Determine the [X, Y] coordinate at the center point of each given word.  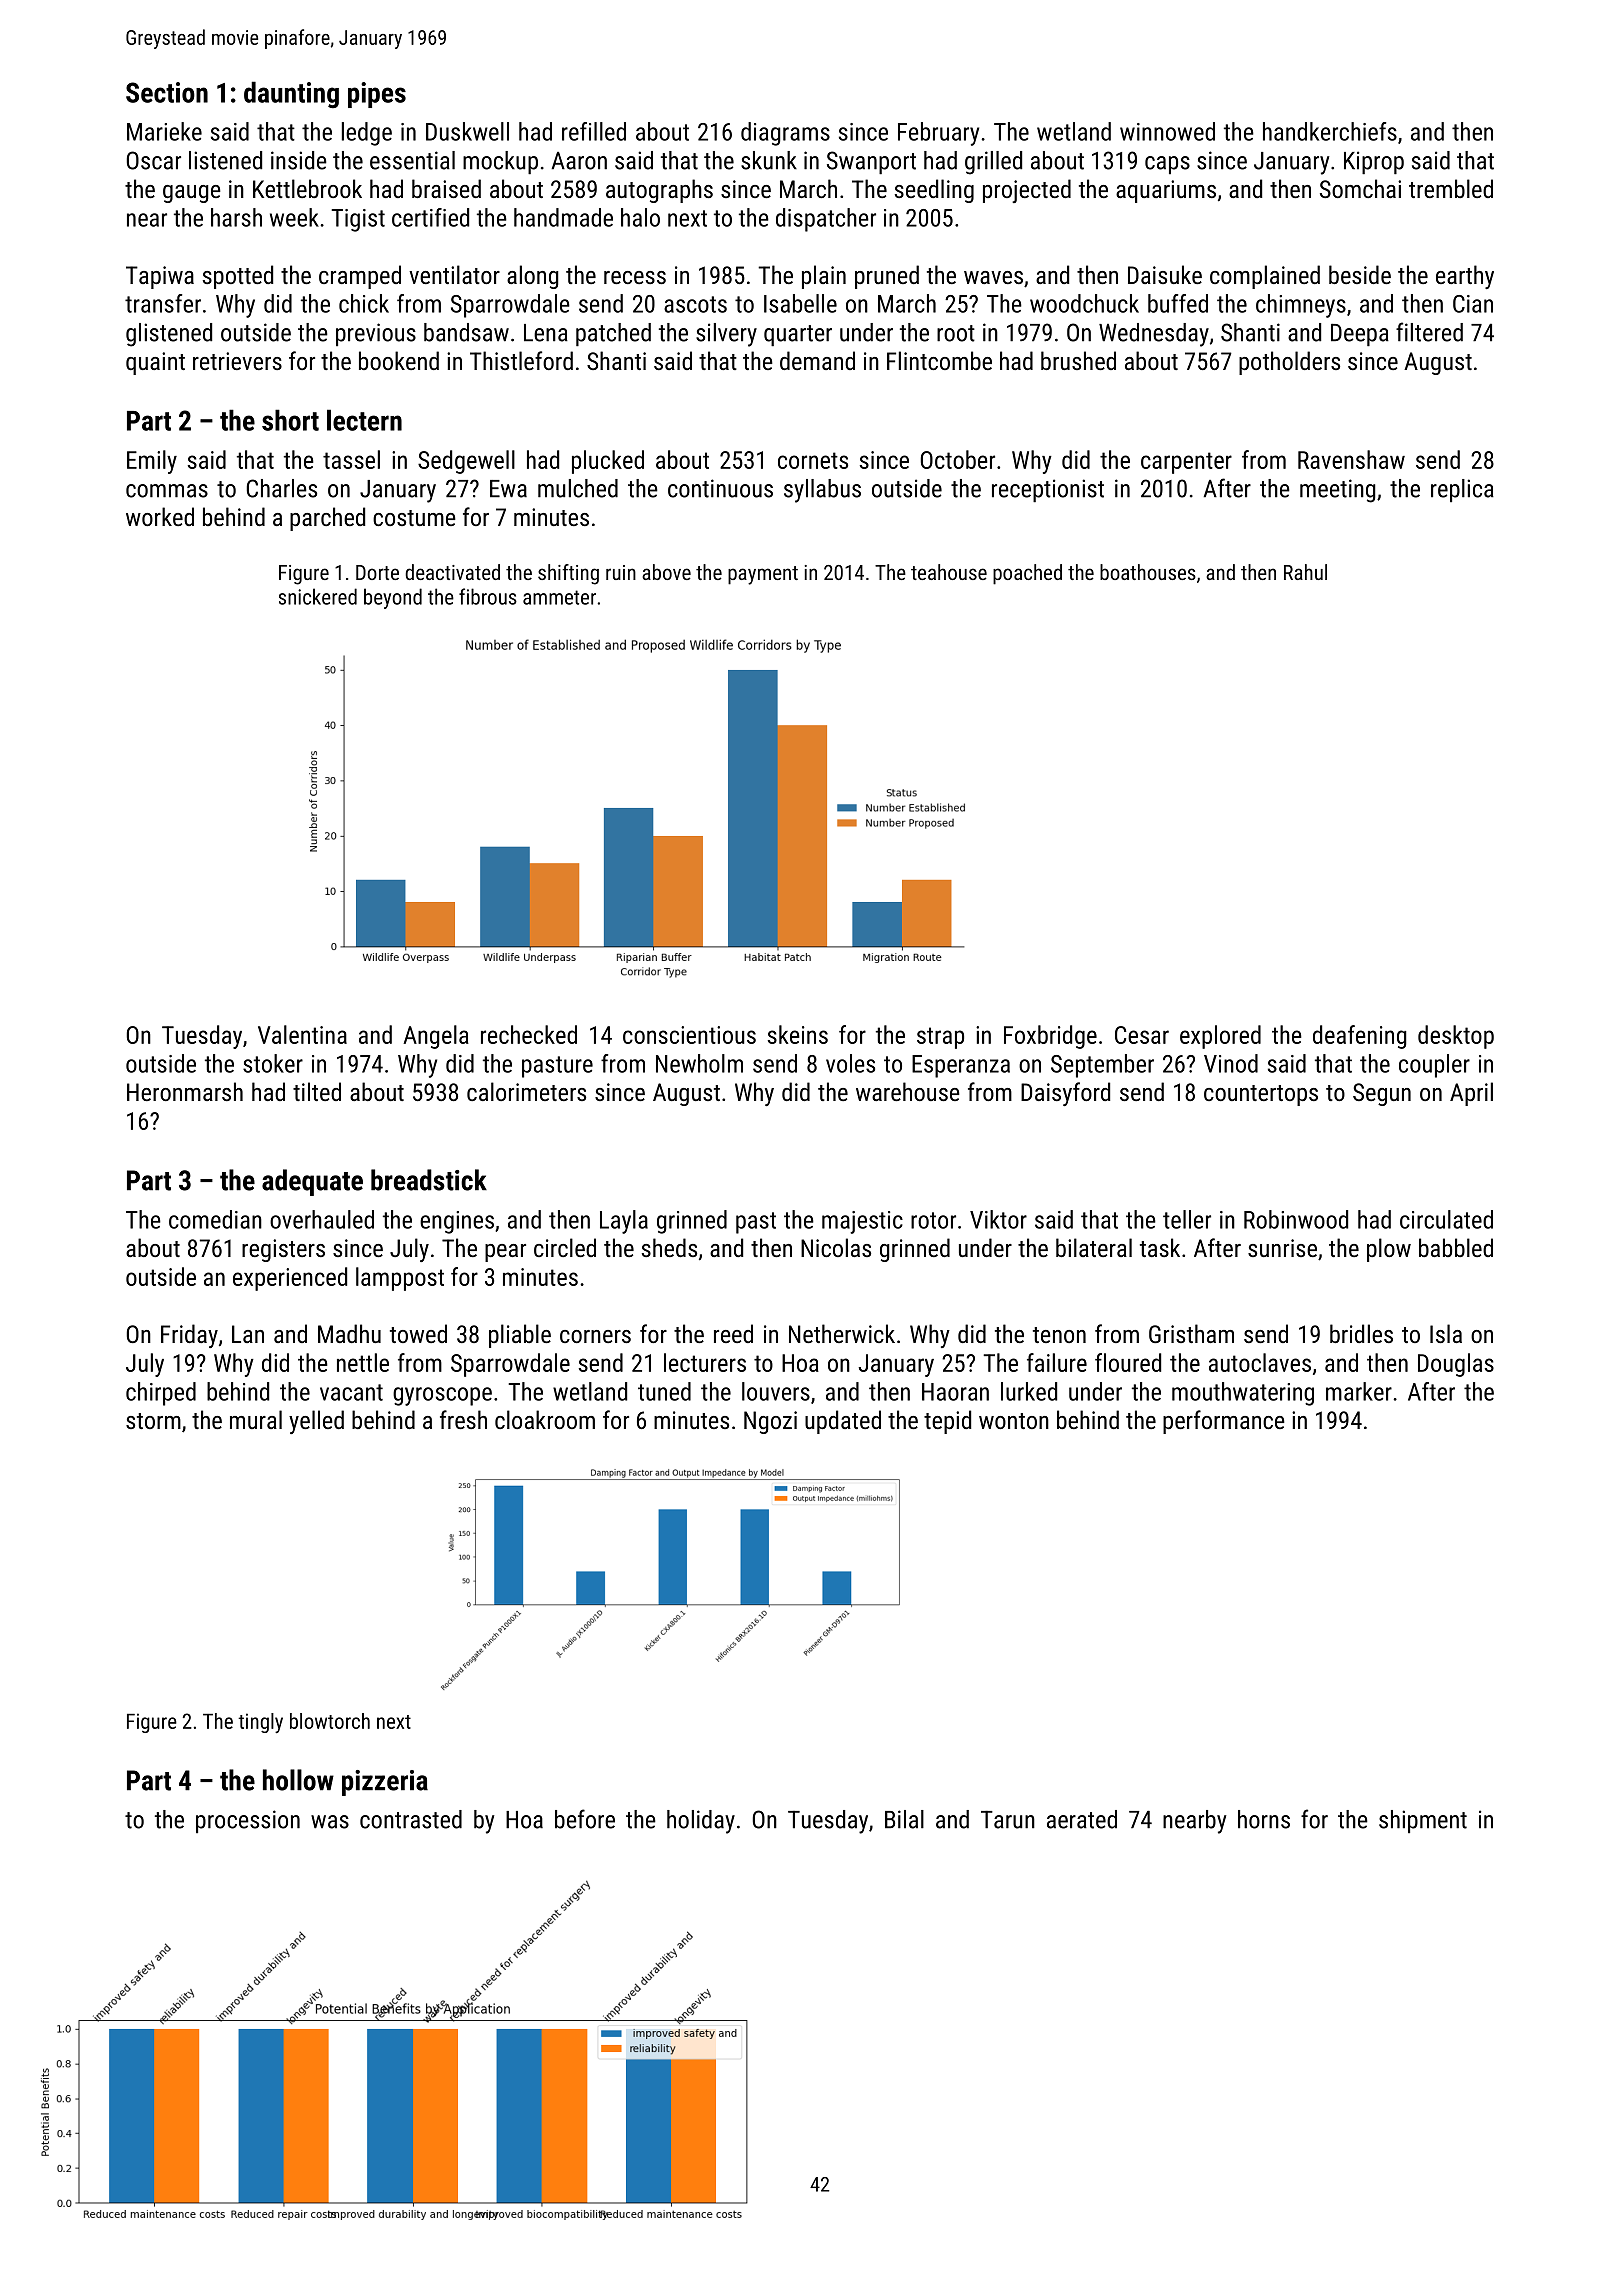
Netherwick [842, 1333]
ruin [621, 572]
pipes [377, 95]
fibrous [488, 596]
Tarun [1008, 1819]
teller [1187, 1219]
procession [248, 1821]
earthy [1465, 277]
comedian [215, 1219]
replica [1462, 490]
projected [1027, 191]
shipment [1423, 1821]
